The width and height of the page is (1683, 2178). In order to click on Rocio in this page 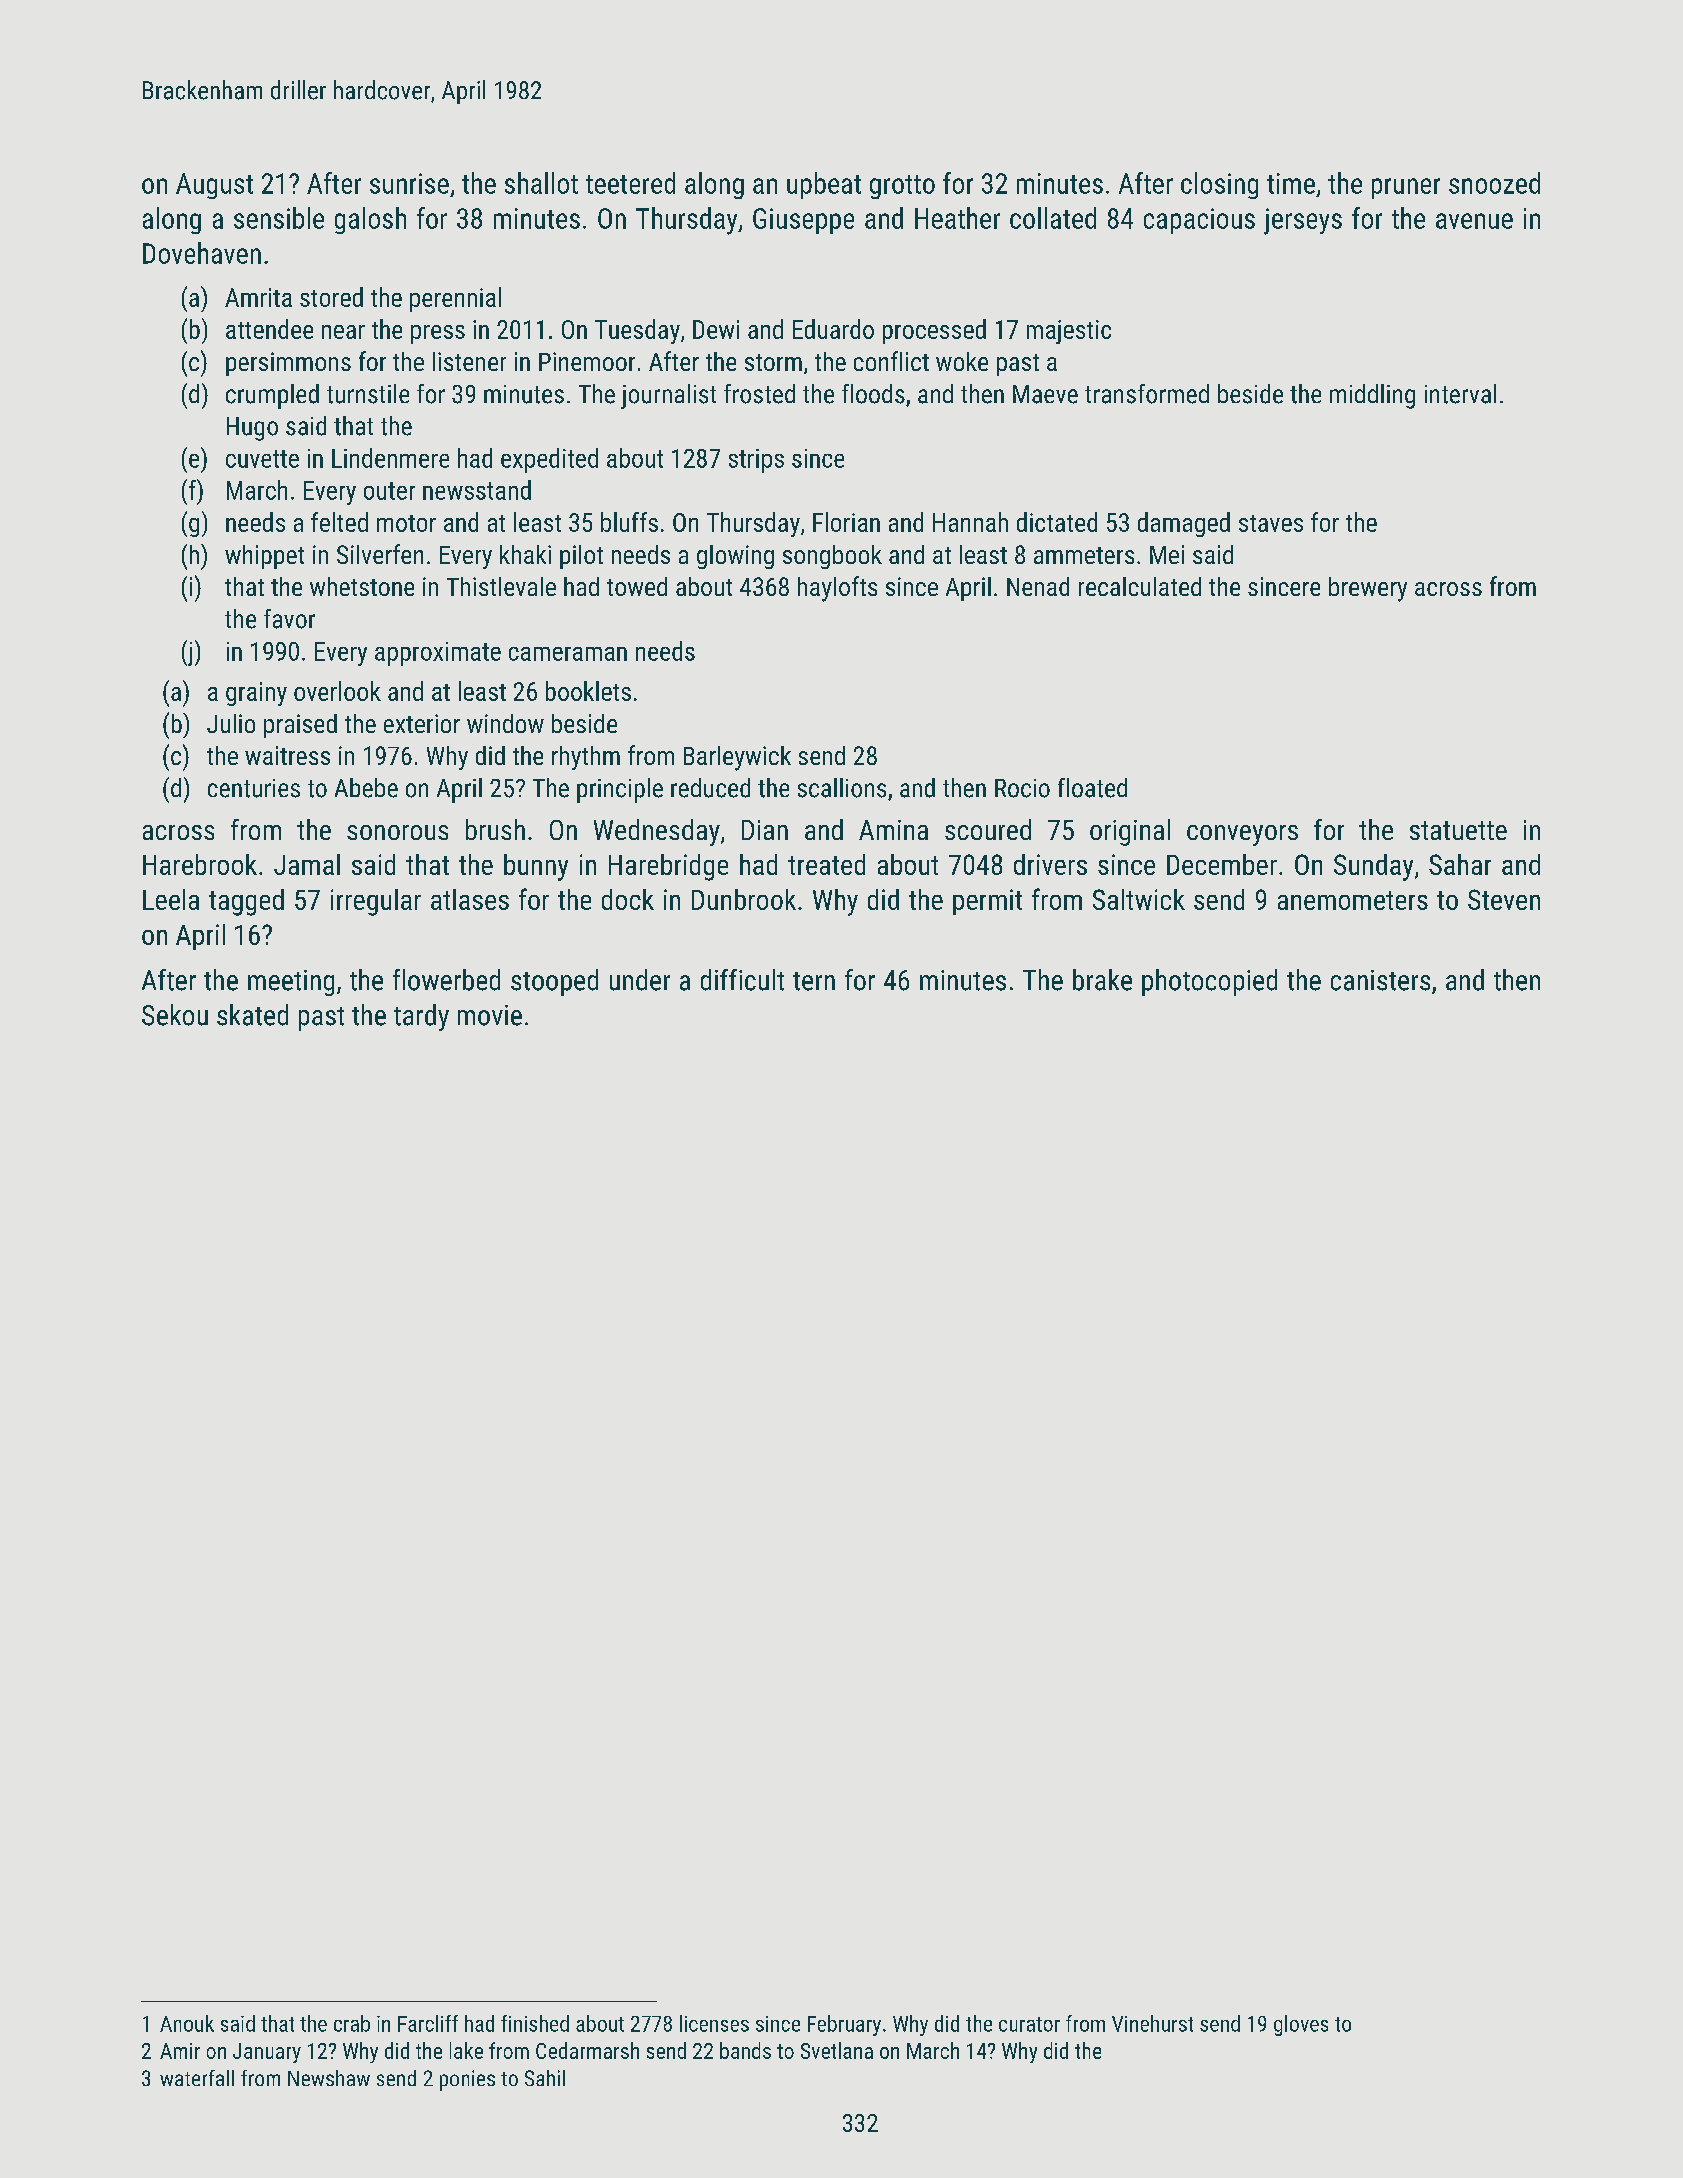, I will do `click(1022, 788)`.
